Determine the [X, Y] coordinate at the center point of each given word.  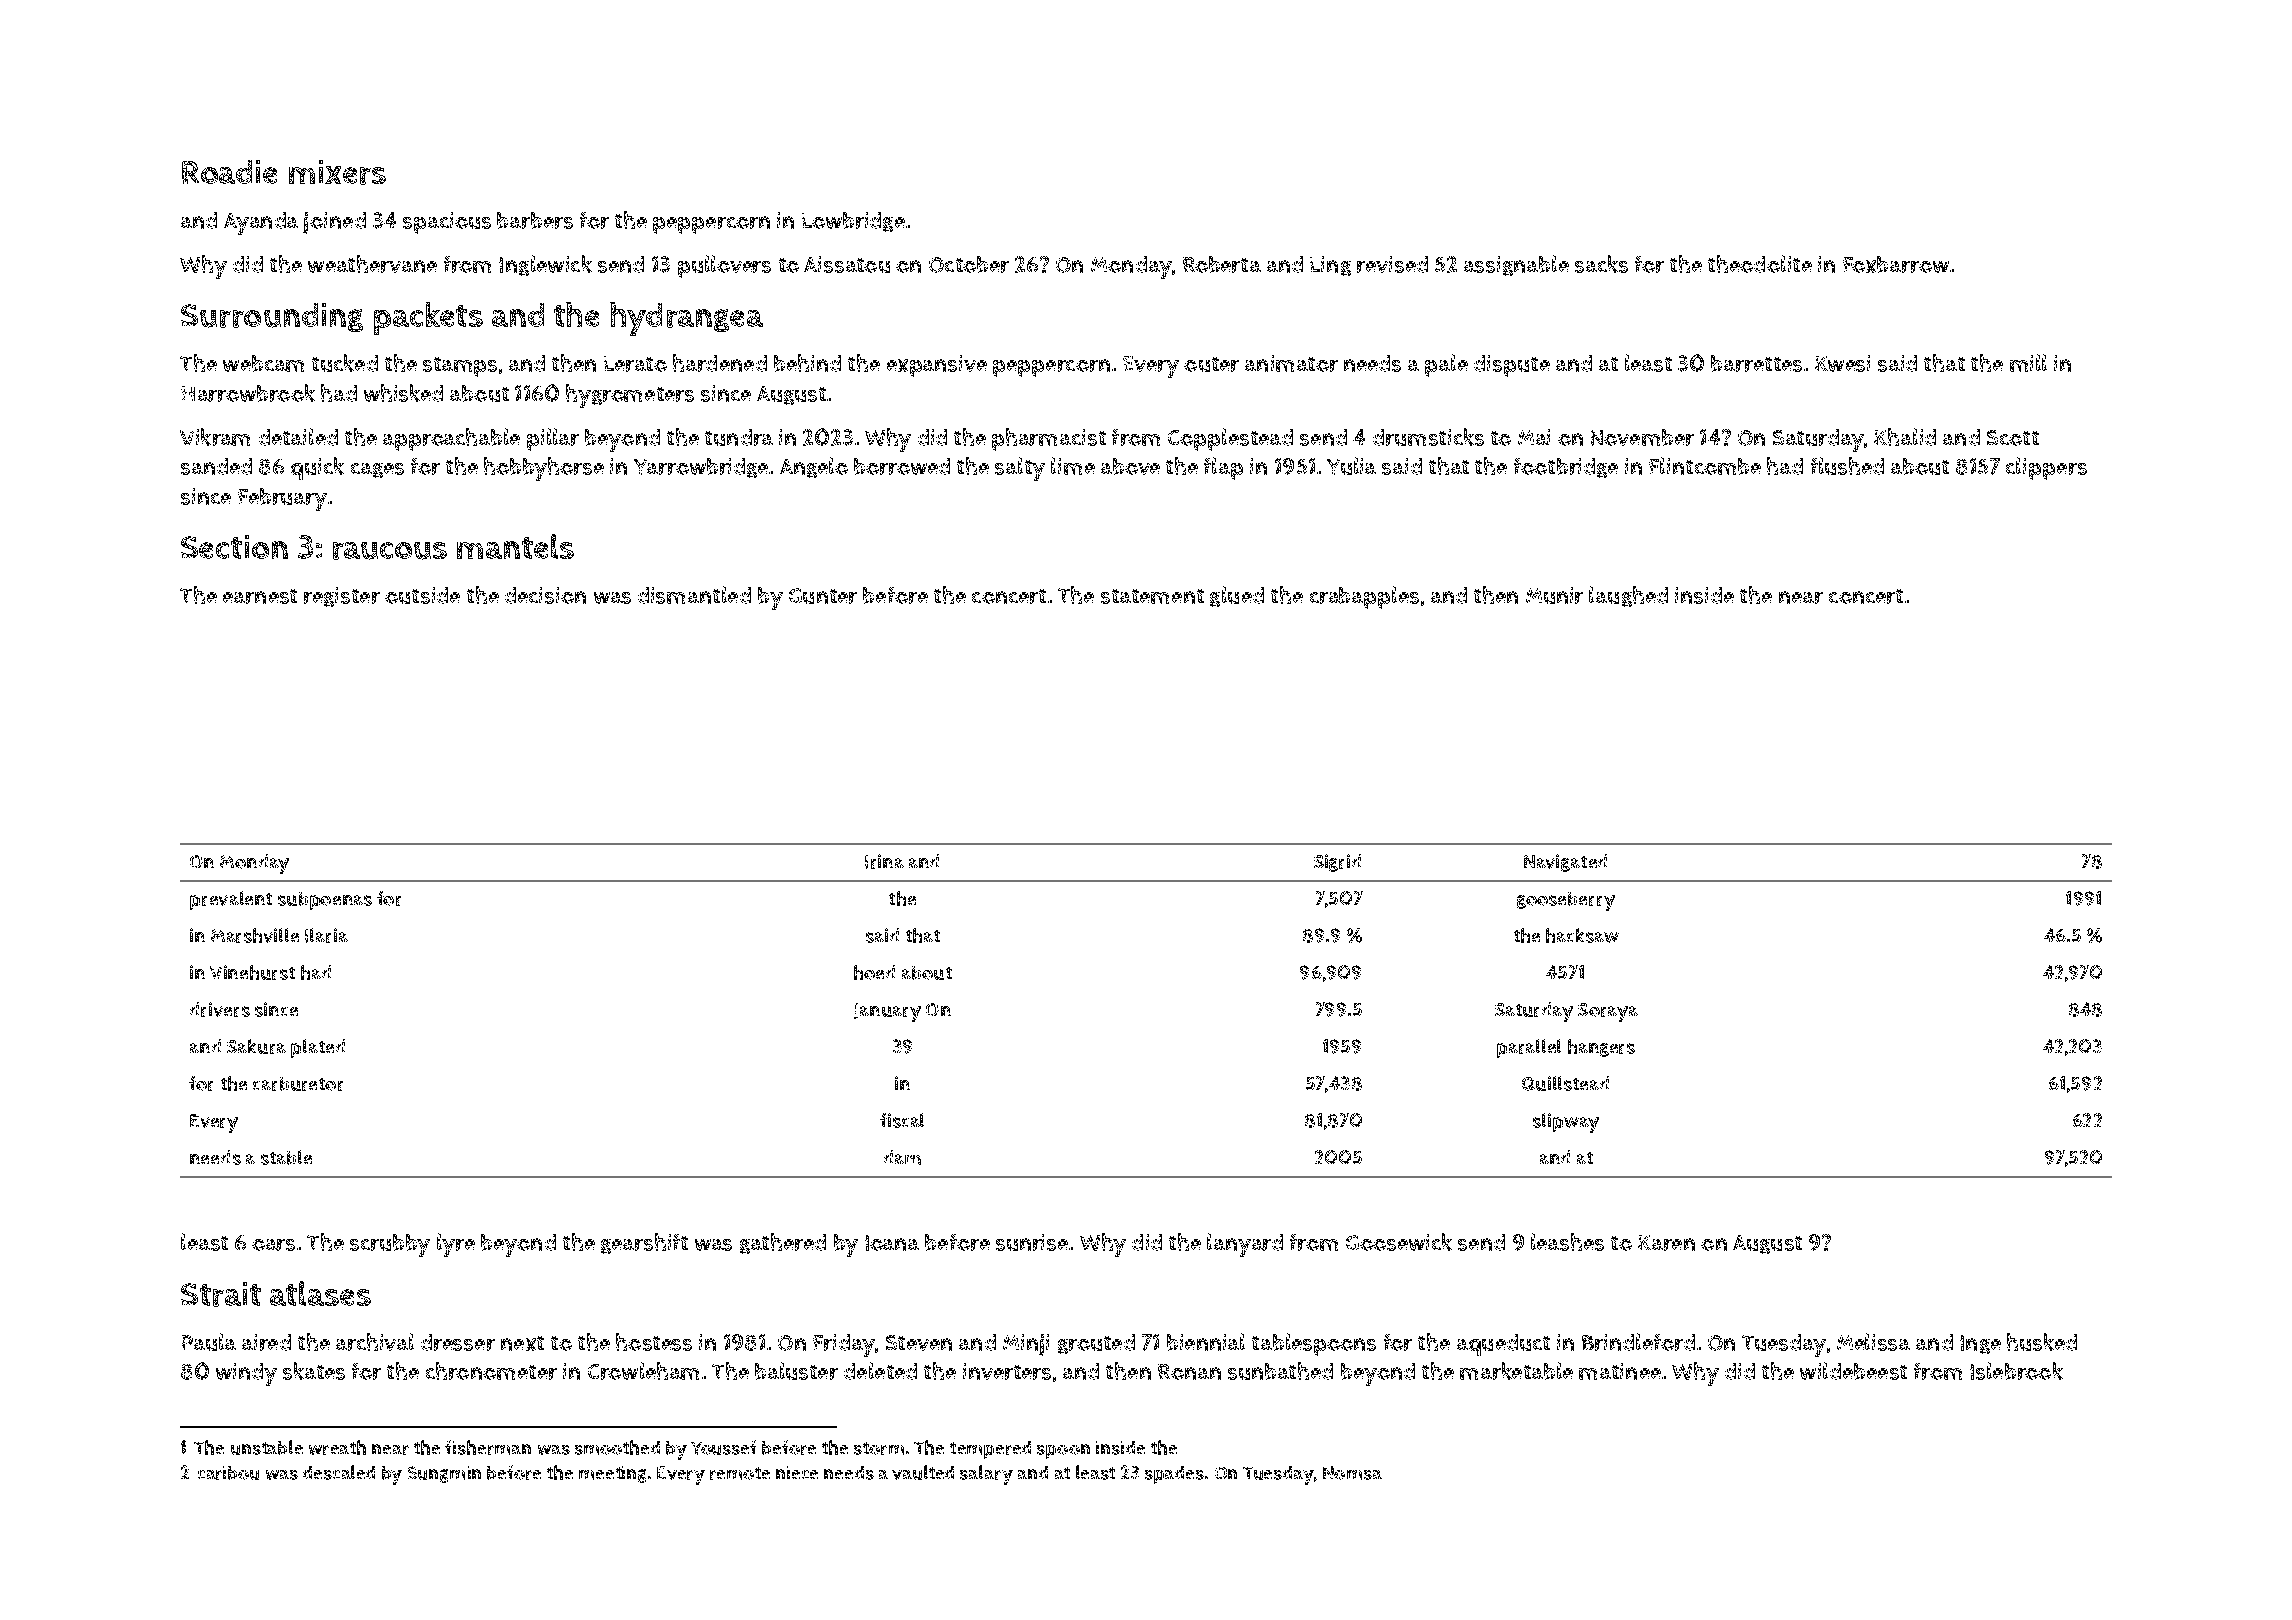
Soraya [1608, 1012]
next [522, 1343]
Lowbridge [853, 222]
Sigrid [1337, 863]
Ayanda [261, 223]
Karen [1666, 1243]
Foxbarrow [1896, 264]
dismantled [694, 595]
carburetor [298, 1084]
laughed [1628, 596]
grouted [1096, 1344]
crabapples [1364, 597]
